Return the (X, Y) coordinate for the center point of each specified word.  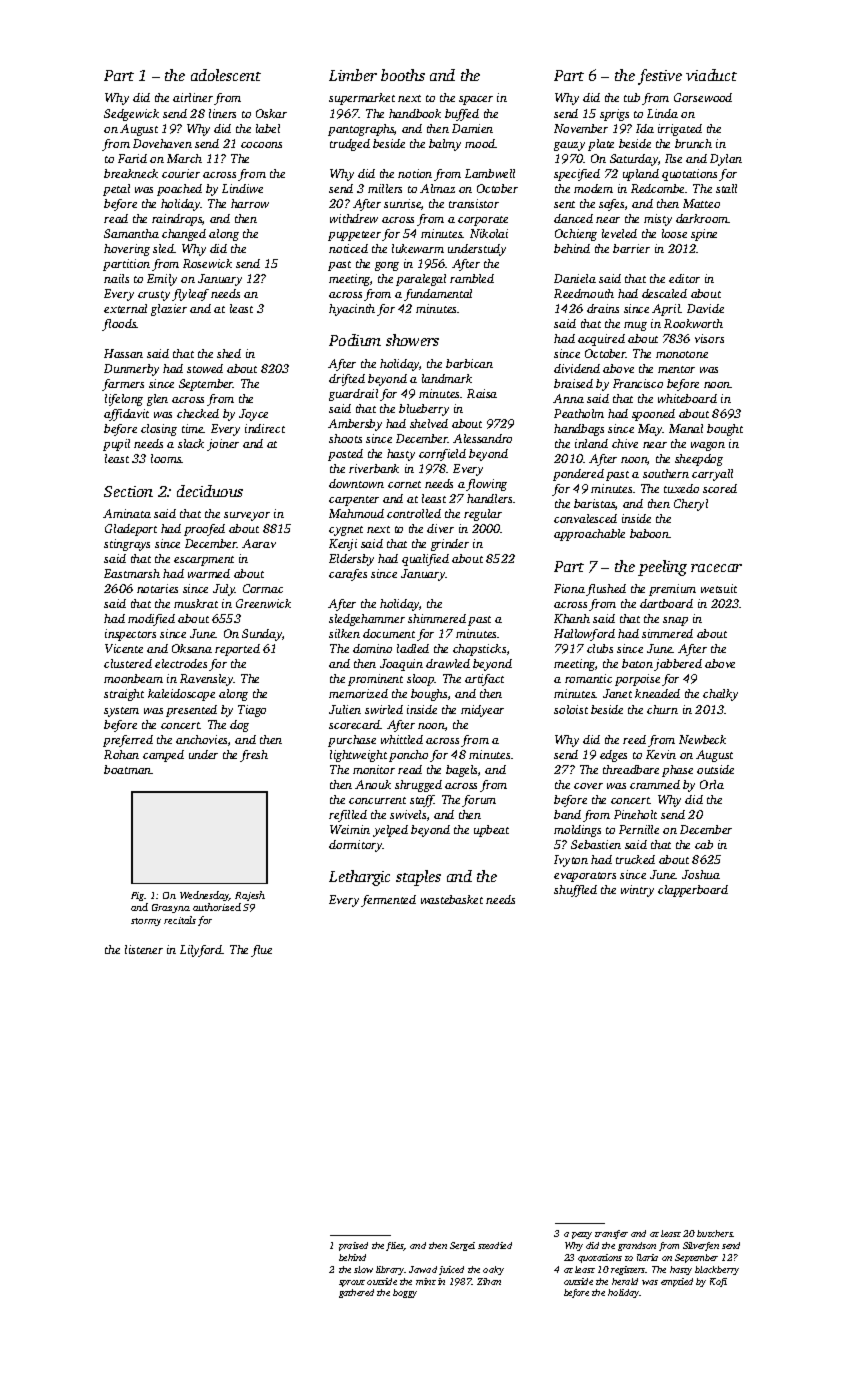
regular (483, 515)
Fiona (569, 588)
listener (144, 949)
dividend (577, 368)
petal (116, 190)
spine (704, 235)
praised (353, 1246)
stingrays (127, 545)
